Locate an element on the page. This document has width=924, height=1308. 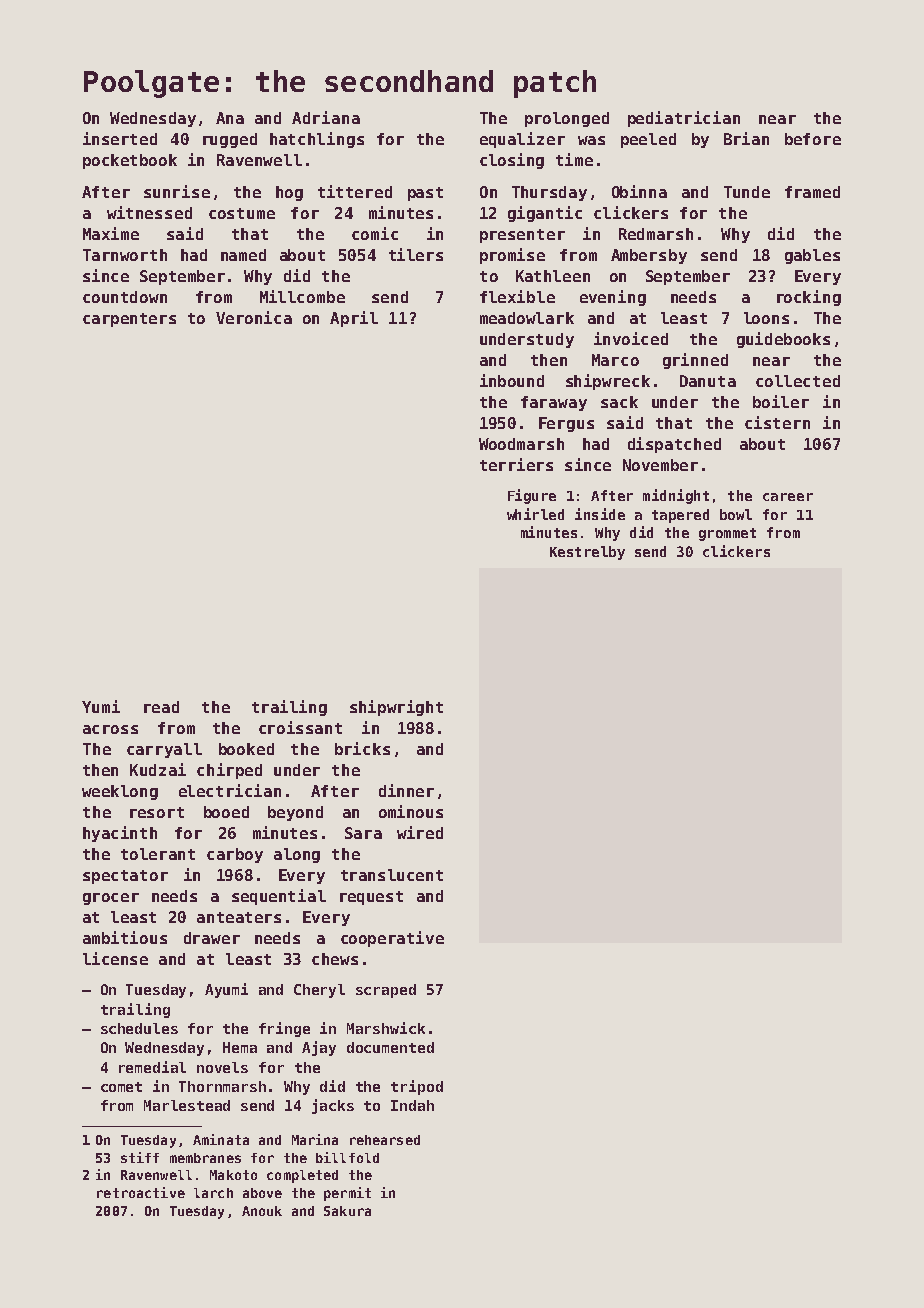
Maxime is located at coordinates (111, 233).
